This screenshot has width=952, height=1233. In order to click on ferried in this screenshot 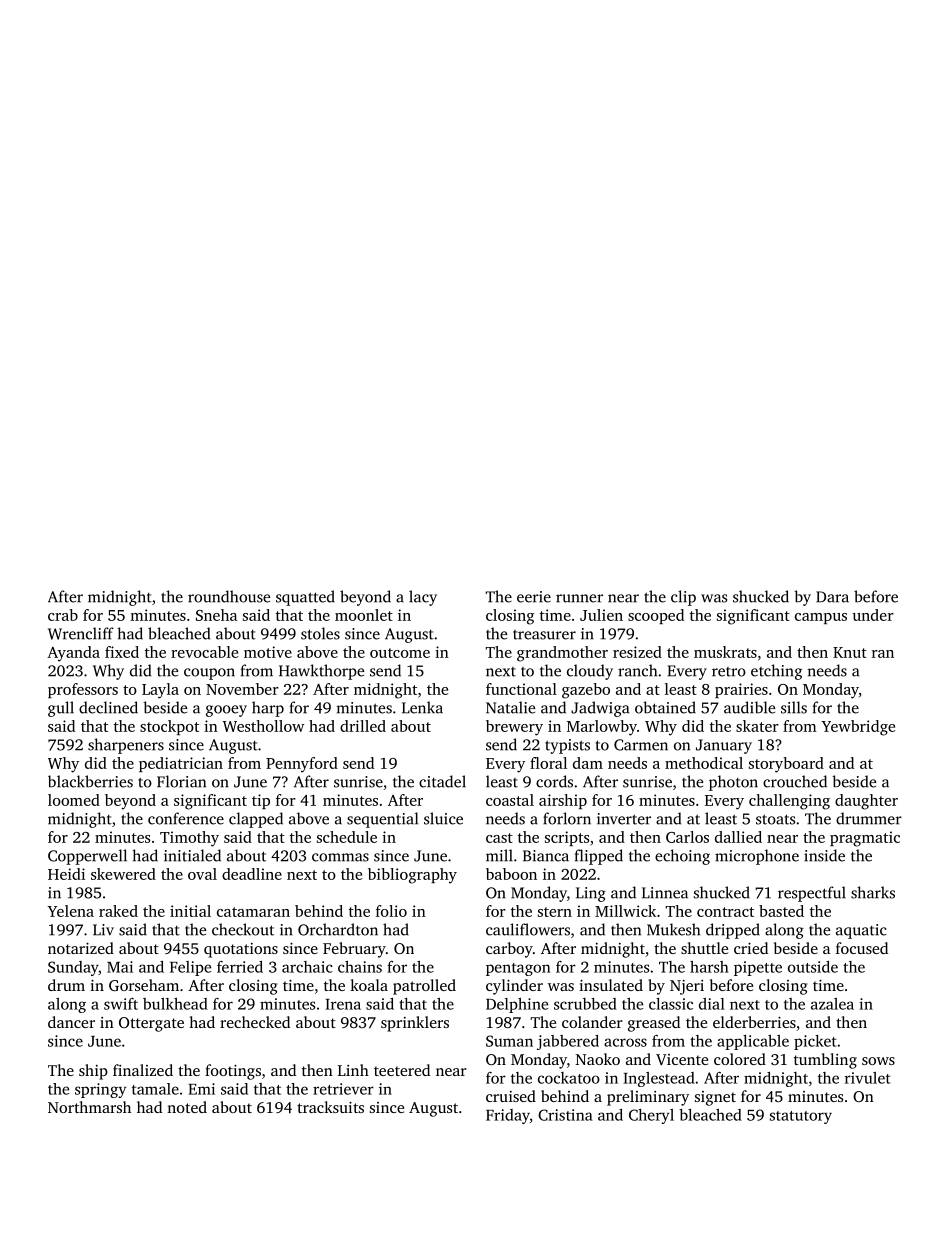, I will do `click(240, 967)`.
